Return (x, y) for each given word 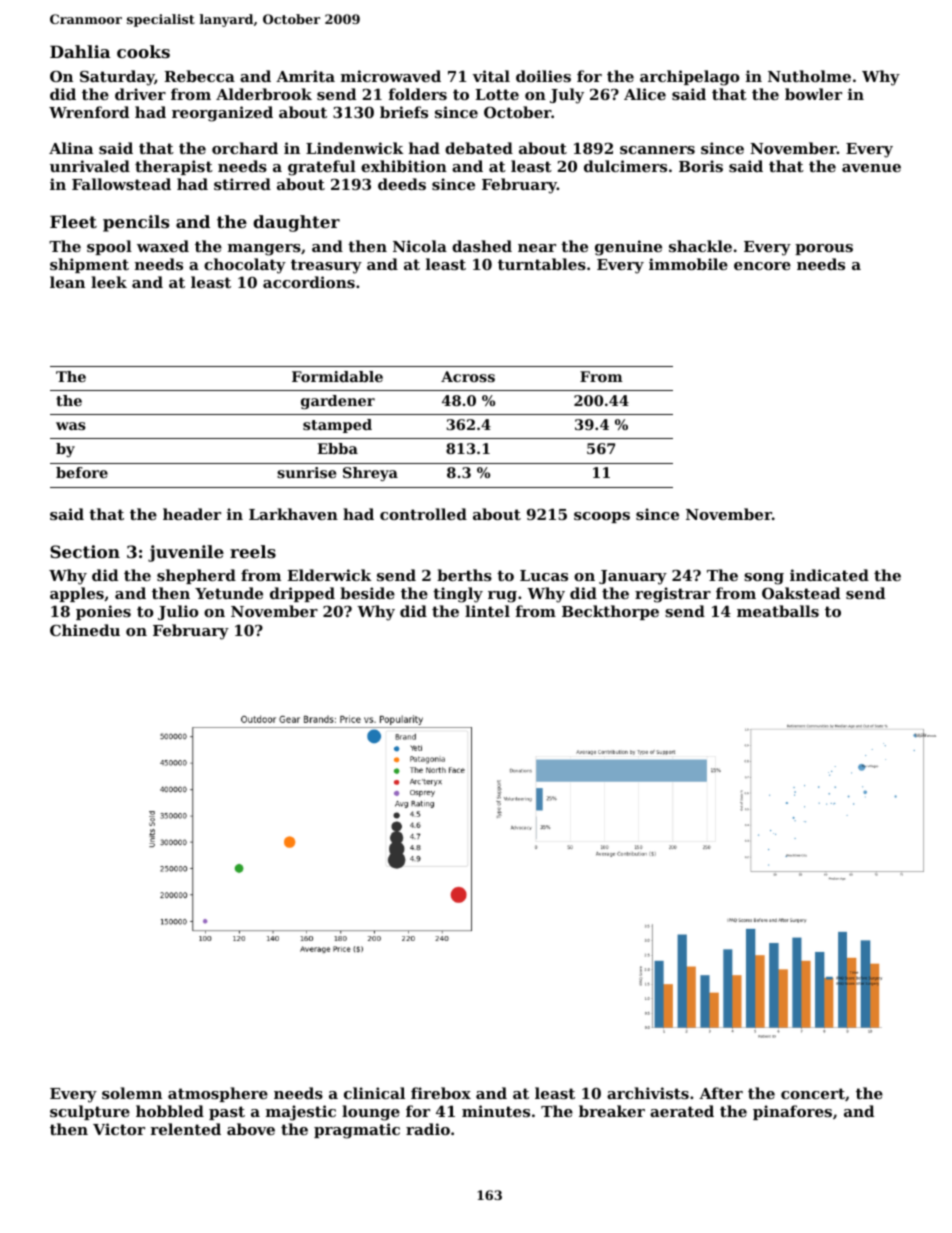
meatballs (778, 611)
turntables (542, 264)
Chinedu (85, 630)
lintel (487, 611)
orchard (245, 148)
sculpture (90, 1112)
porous (824, 249)
